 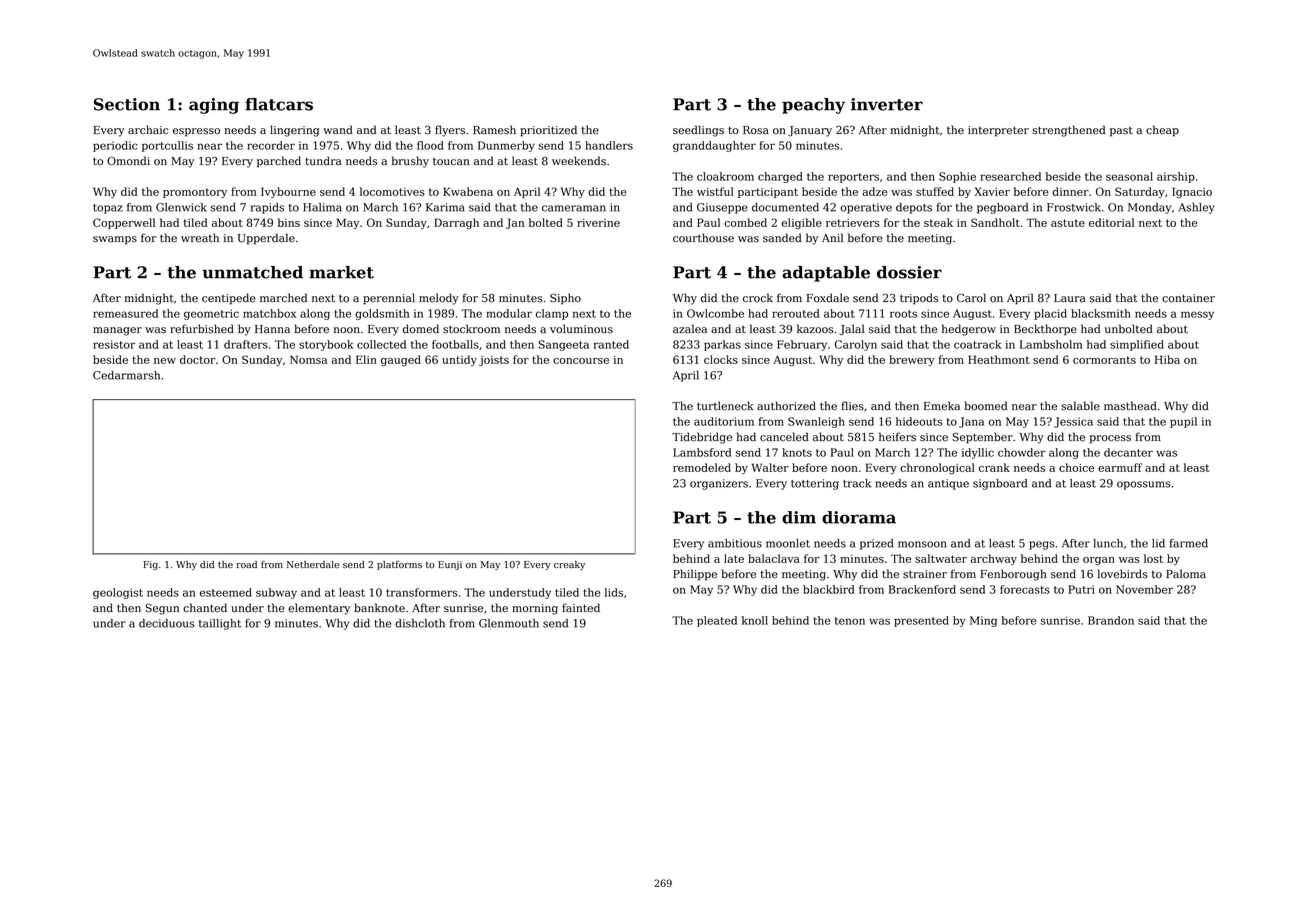 I want to click on remodeled, so click(x=702, y=467).
